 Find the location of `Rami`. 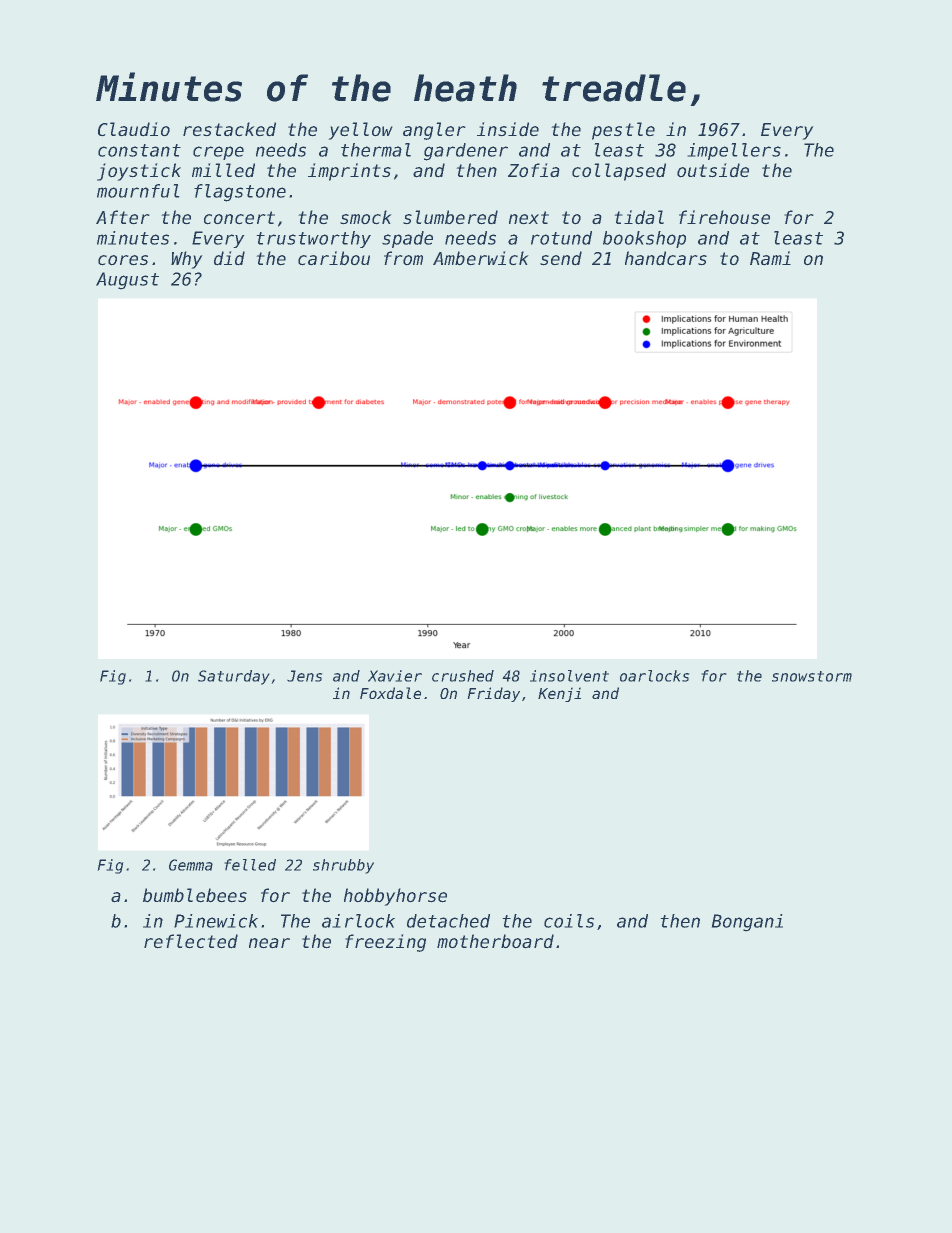

Rami is located at coordinates (770, 258).
